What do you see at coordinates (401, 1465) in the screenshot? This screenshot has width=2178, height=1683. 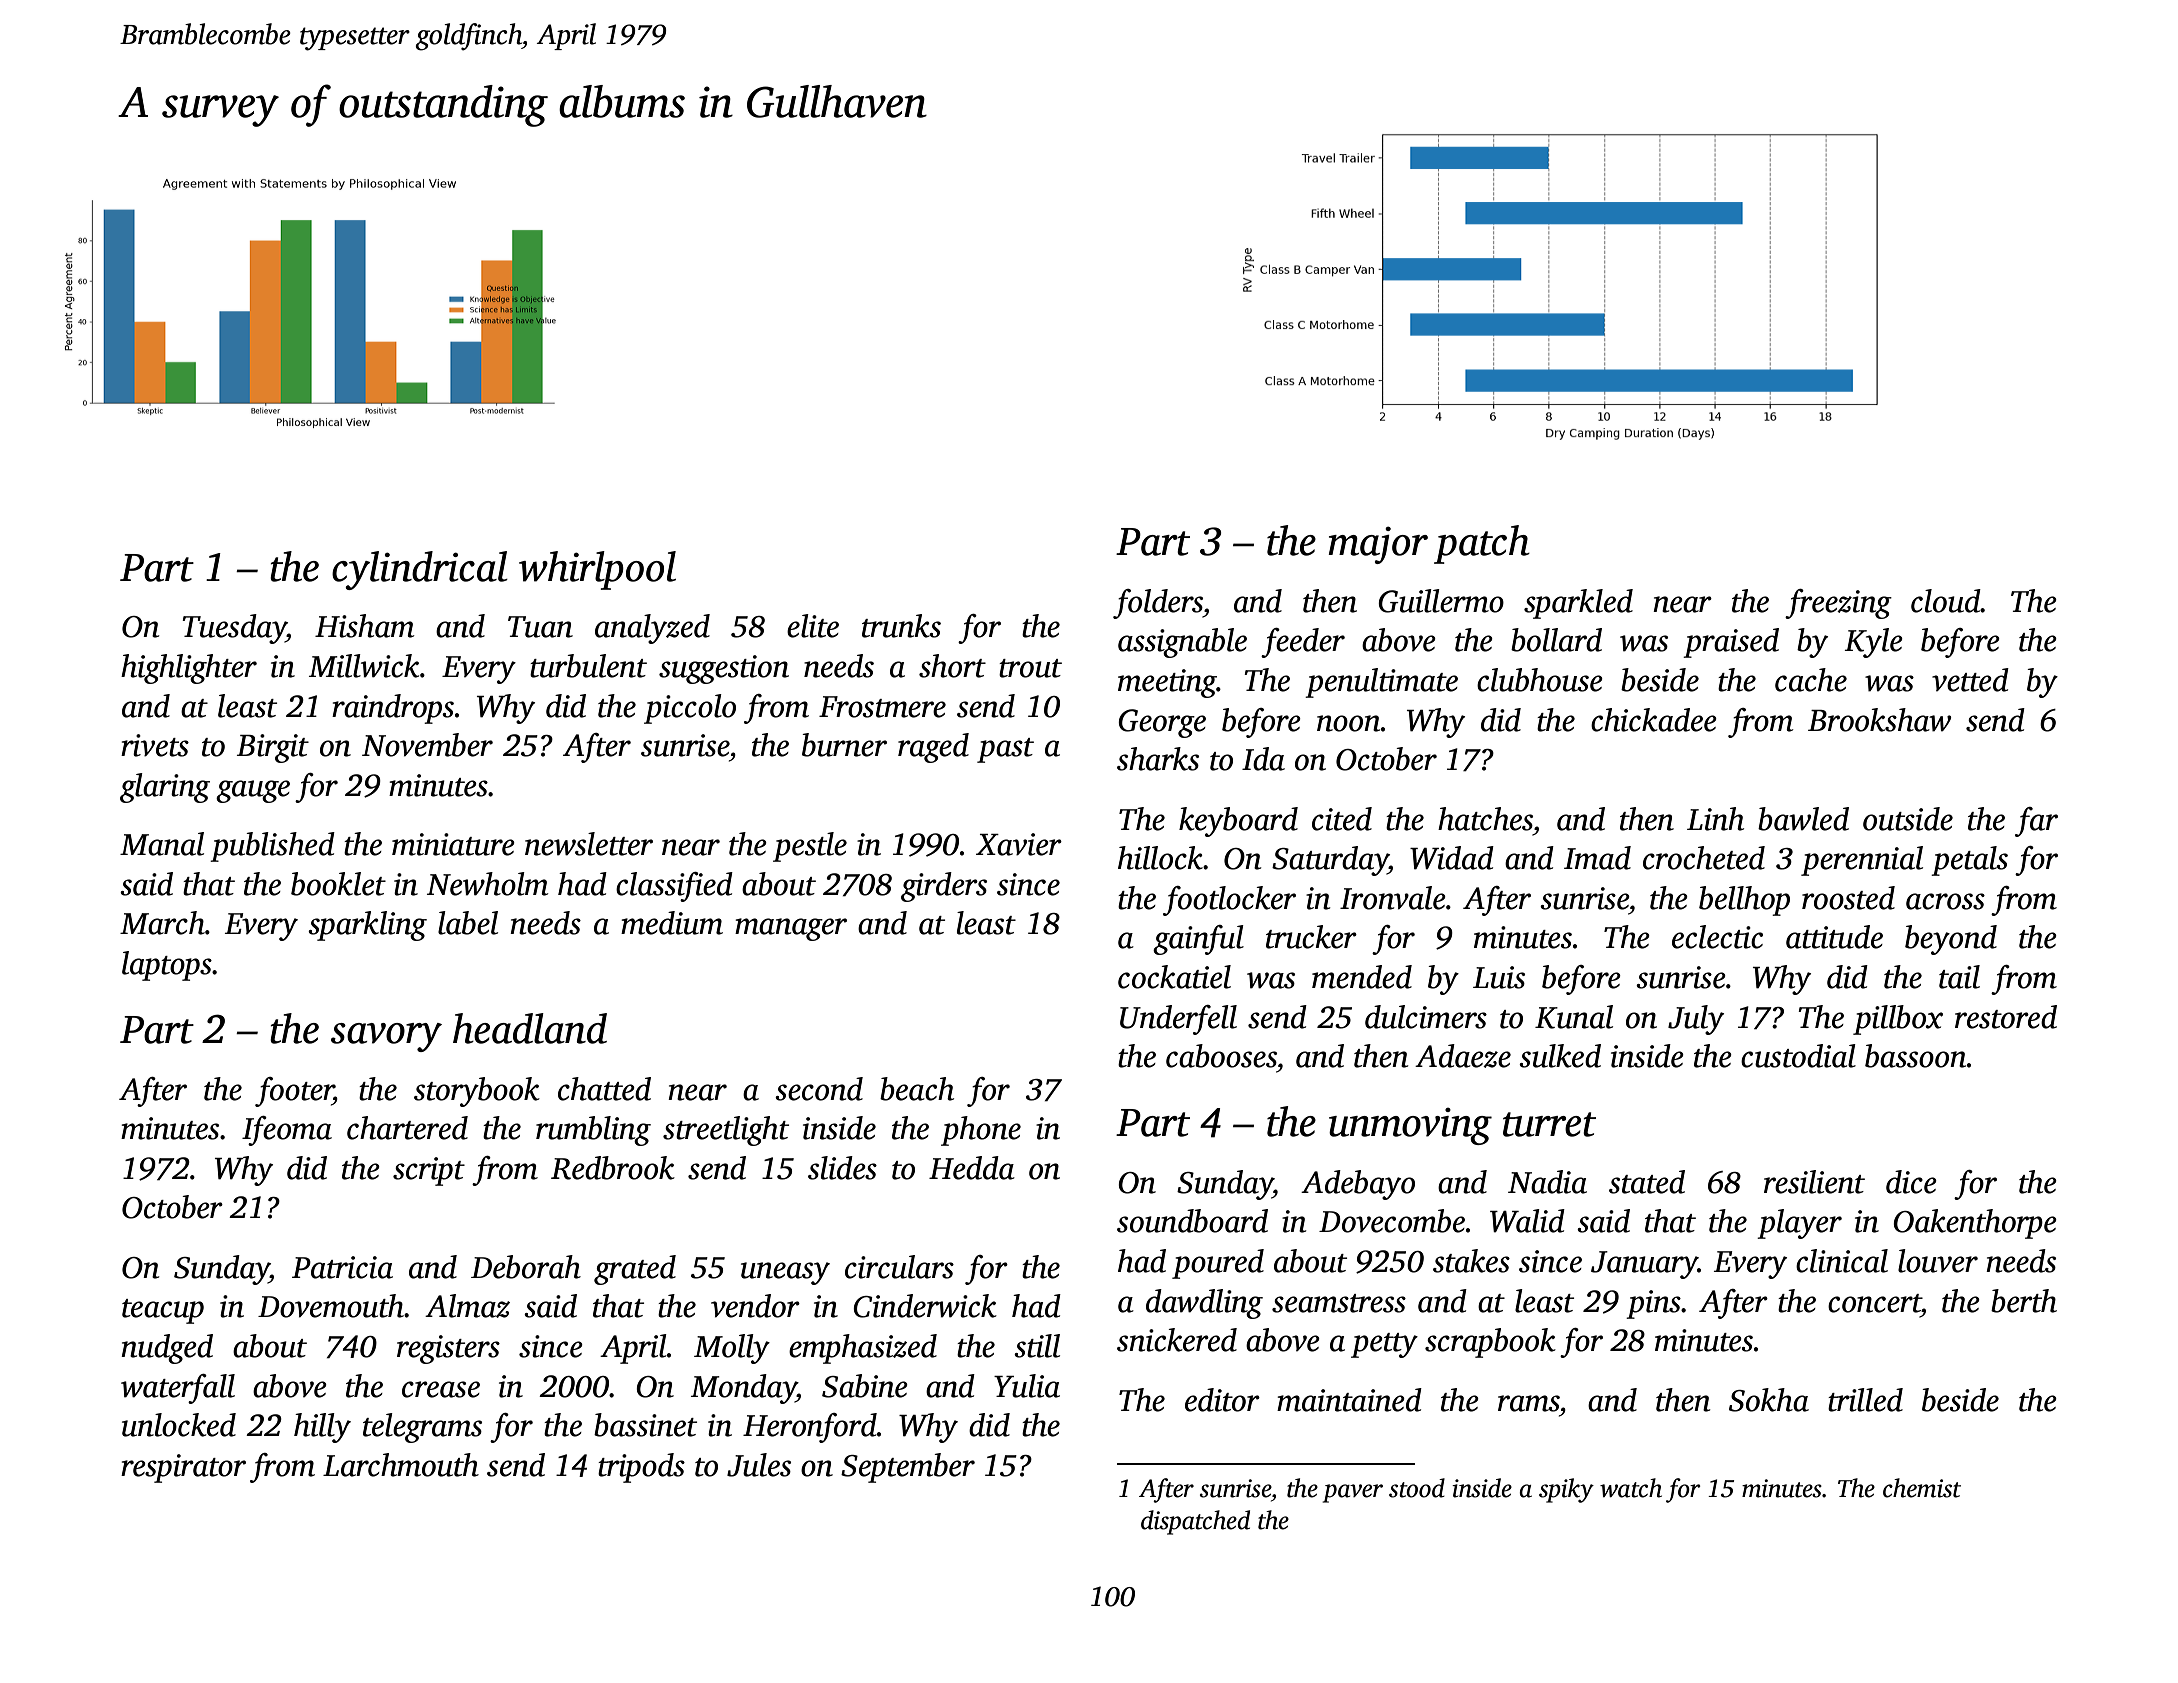 I see `Larchmouth` at bounding box center [401, 1465].
